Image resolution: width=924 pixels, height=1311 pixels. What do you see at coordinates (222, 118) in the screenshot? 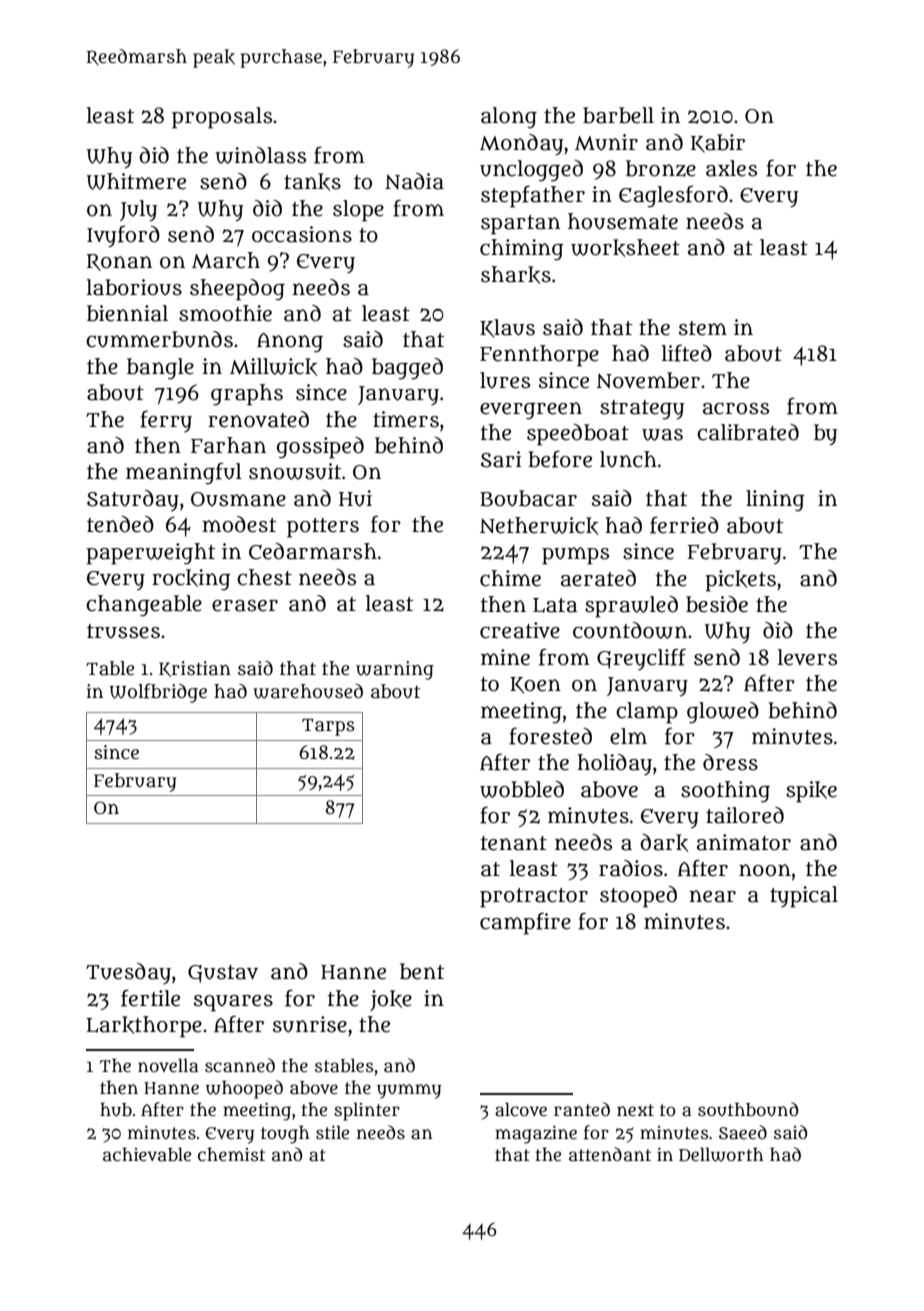
I see `proposals` at bounding box center [222, 118].
